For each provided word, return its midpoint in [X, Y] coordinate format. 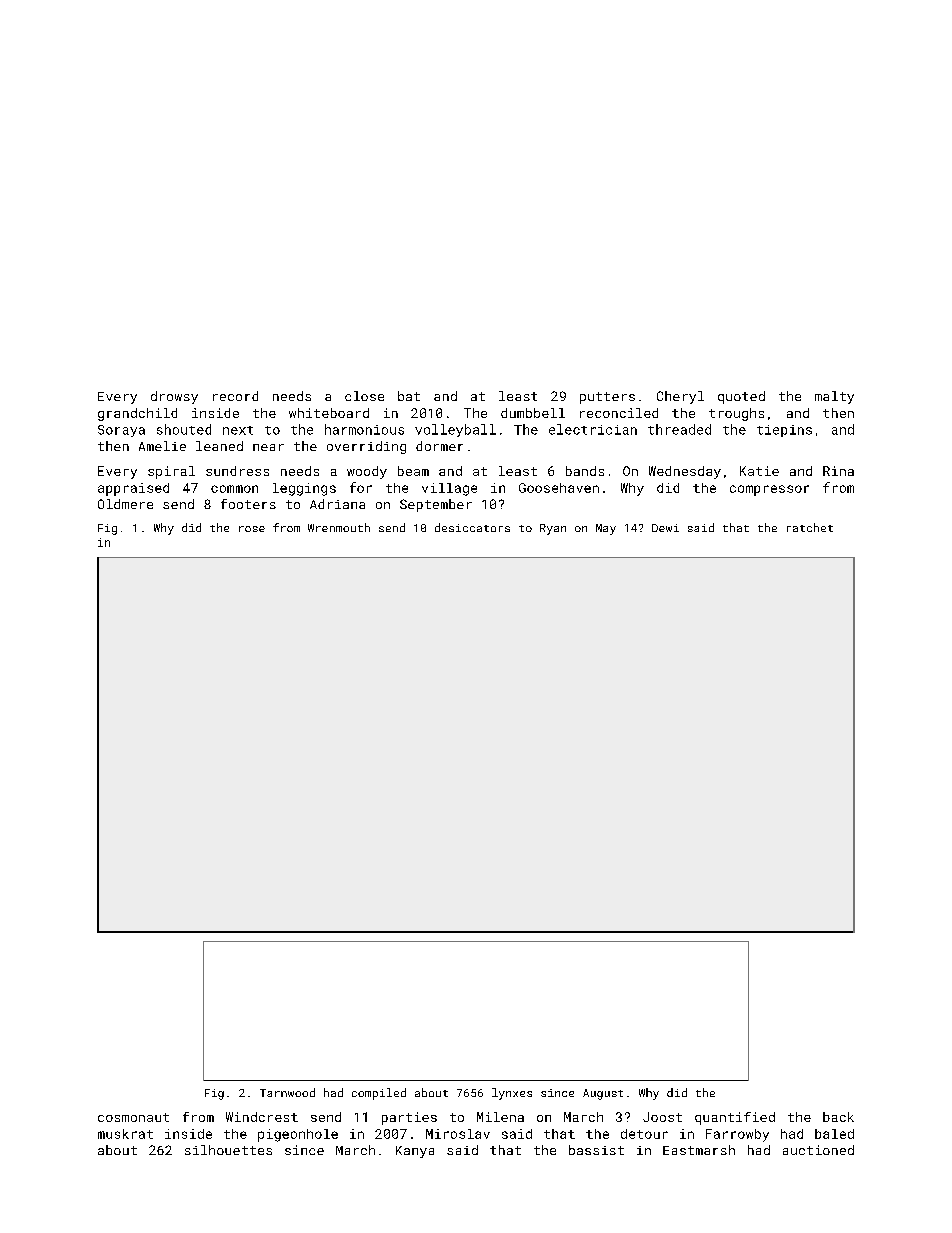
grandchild [137, 414]
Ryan [553, 529]
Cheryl [680, 397]
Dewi [665, 528]
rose [252, 529]
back [838, 1117]
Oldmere [125, 504]
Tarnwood [287, 1092]
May [606, 529]
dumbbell [533, 413]
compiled [379, 1094]
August [603, 1094]
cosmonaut [133, 1117]
